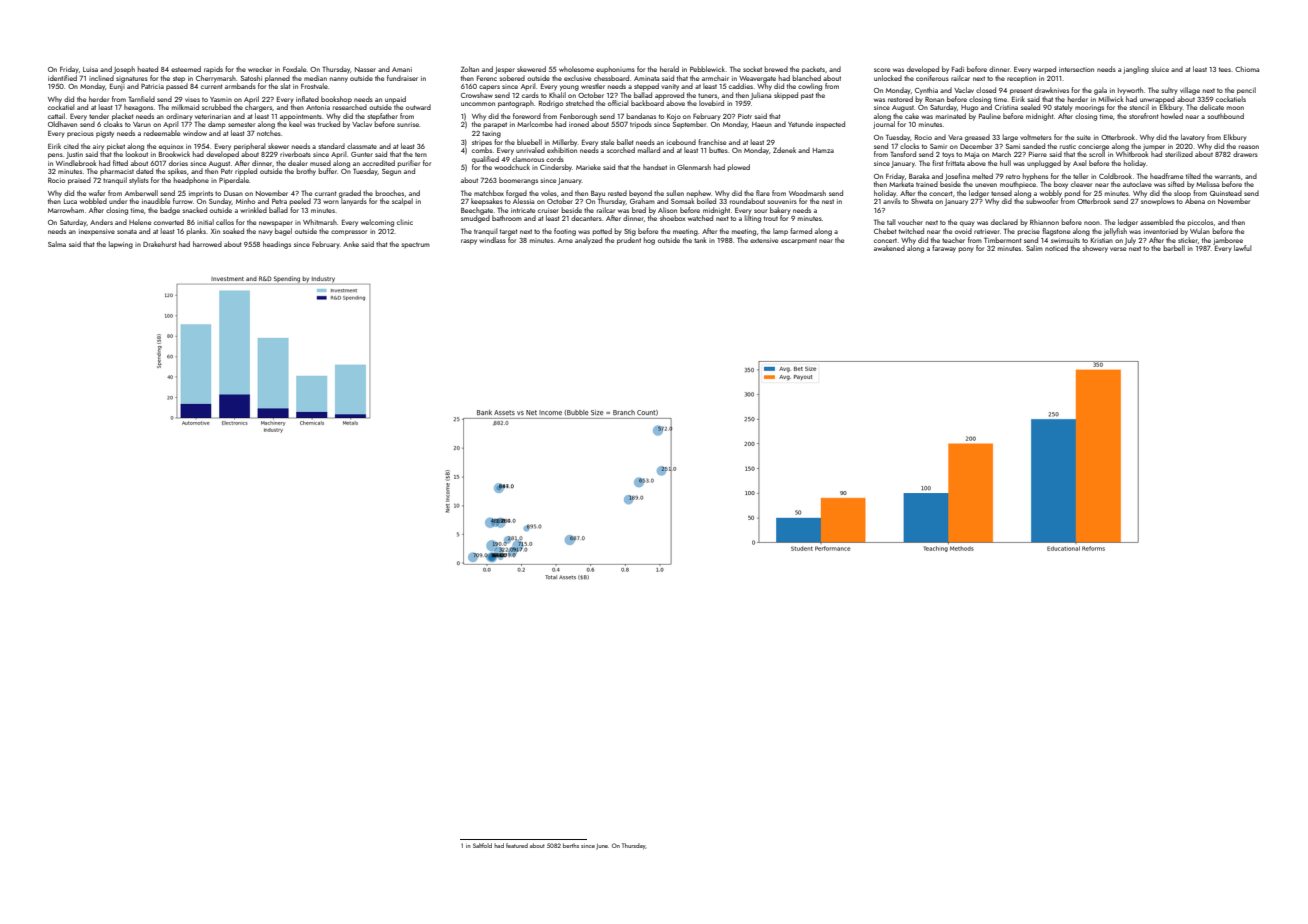 This page has width=1308, height=924. What do you see at coordinates (482, 845) in the page?
I see `Saltfold` at bounding box center [482, 845].
